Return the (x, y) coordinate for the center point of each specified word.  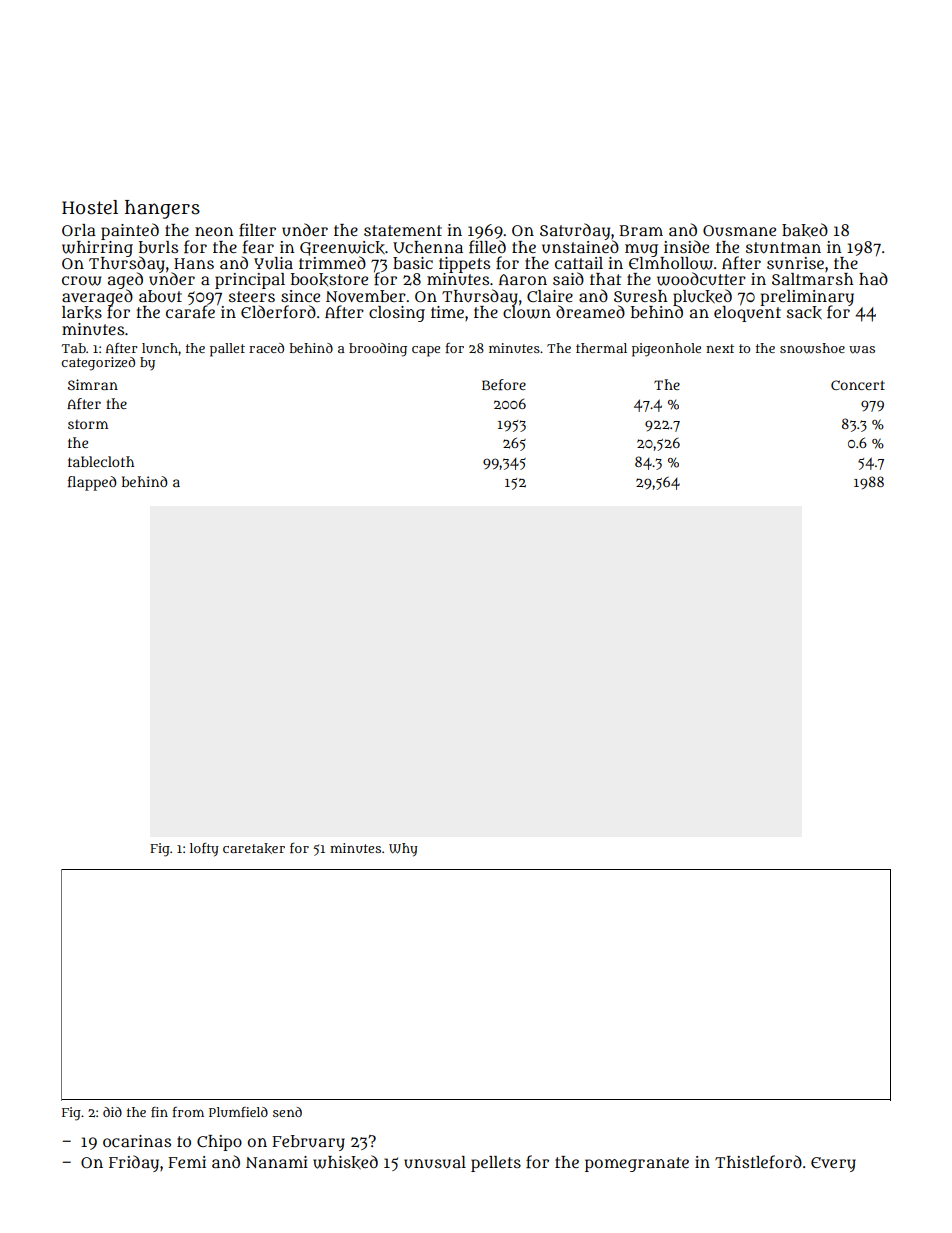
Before (504, 384)
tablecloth (101, 461)
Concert (858, 385)
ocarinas (137, 1141)
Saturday (575, 231)
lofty (204, 850)
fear (258, 247)
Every (833, 1164)
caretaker (254, 848)
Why (403, 850)
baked (805, 230)
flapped (92, 483)
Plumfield (238, 1112)
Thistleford (758, 1162)
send (287, 1112)
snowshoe (812, 348)
